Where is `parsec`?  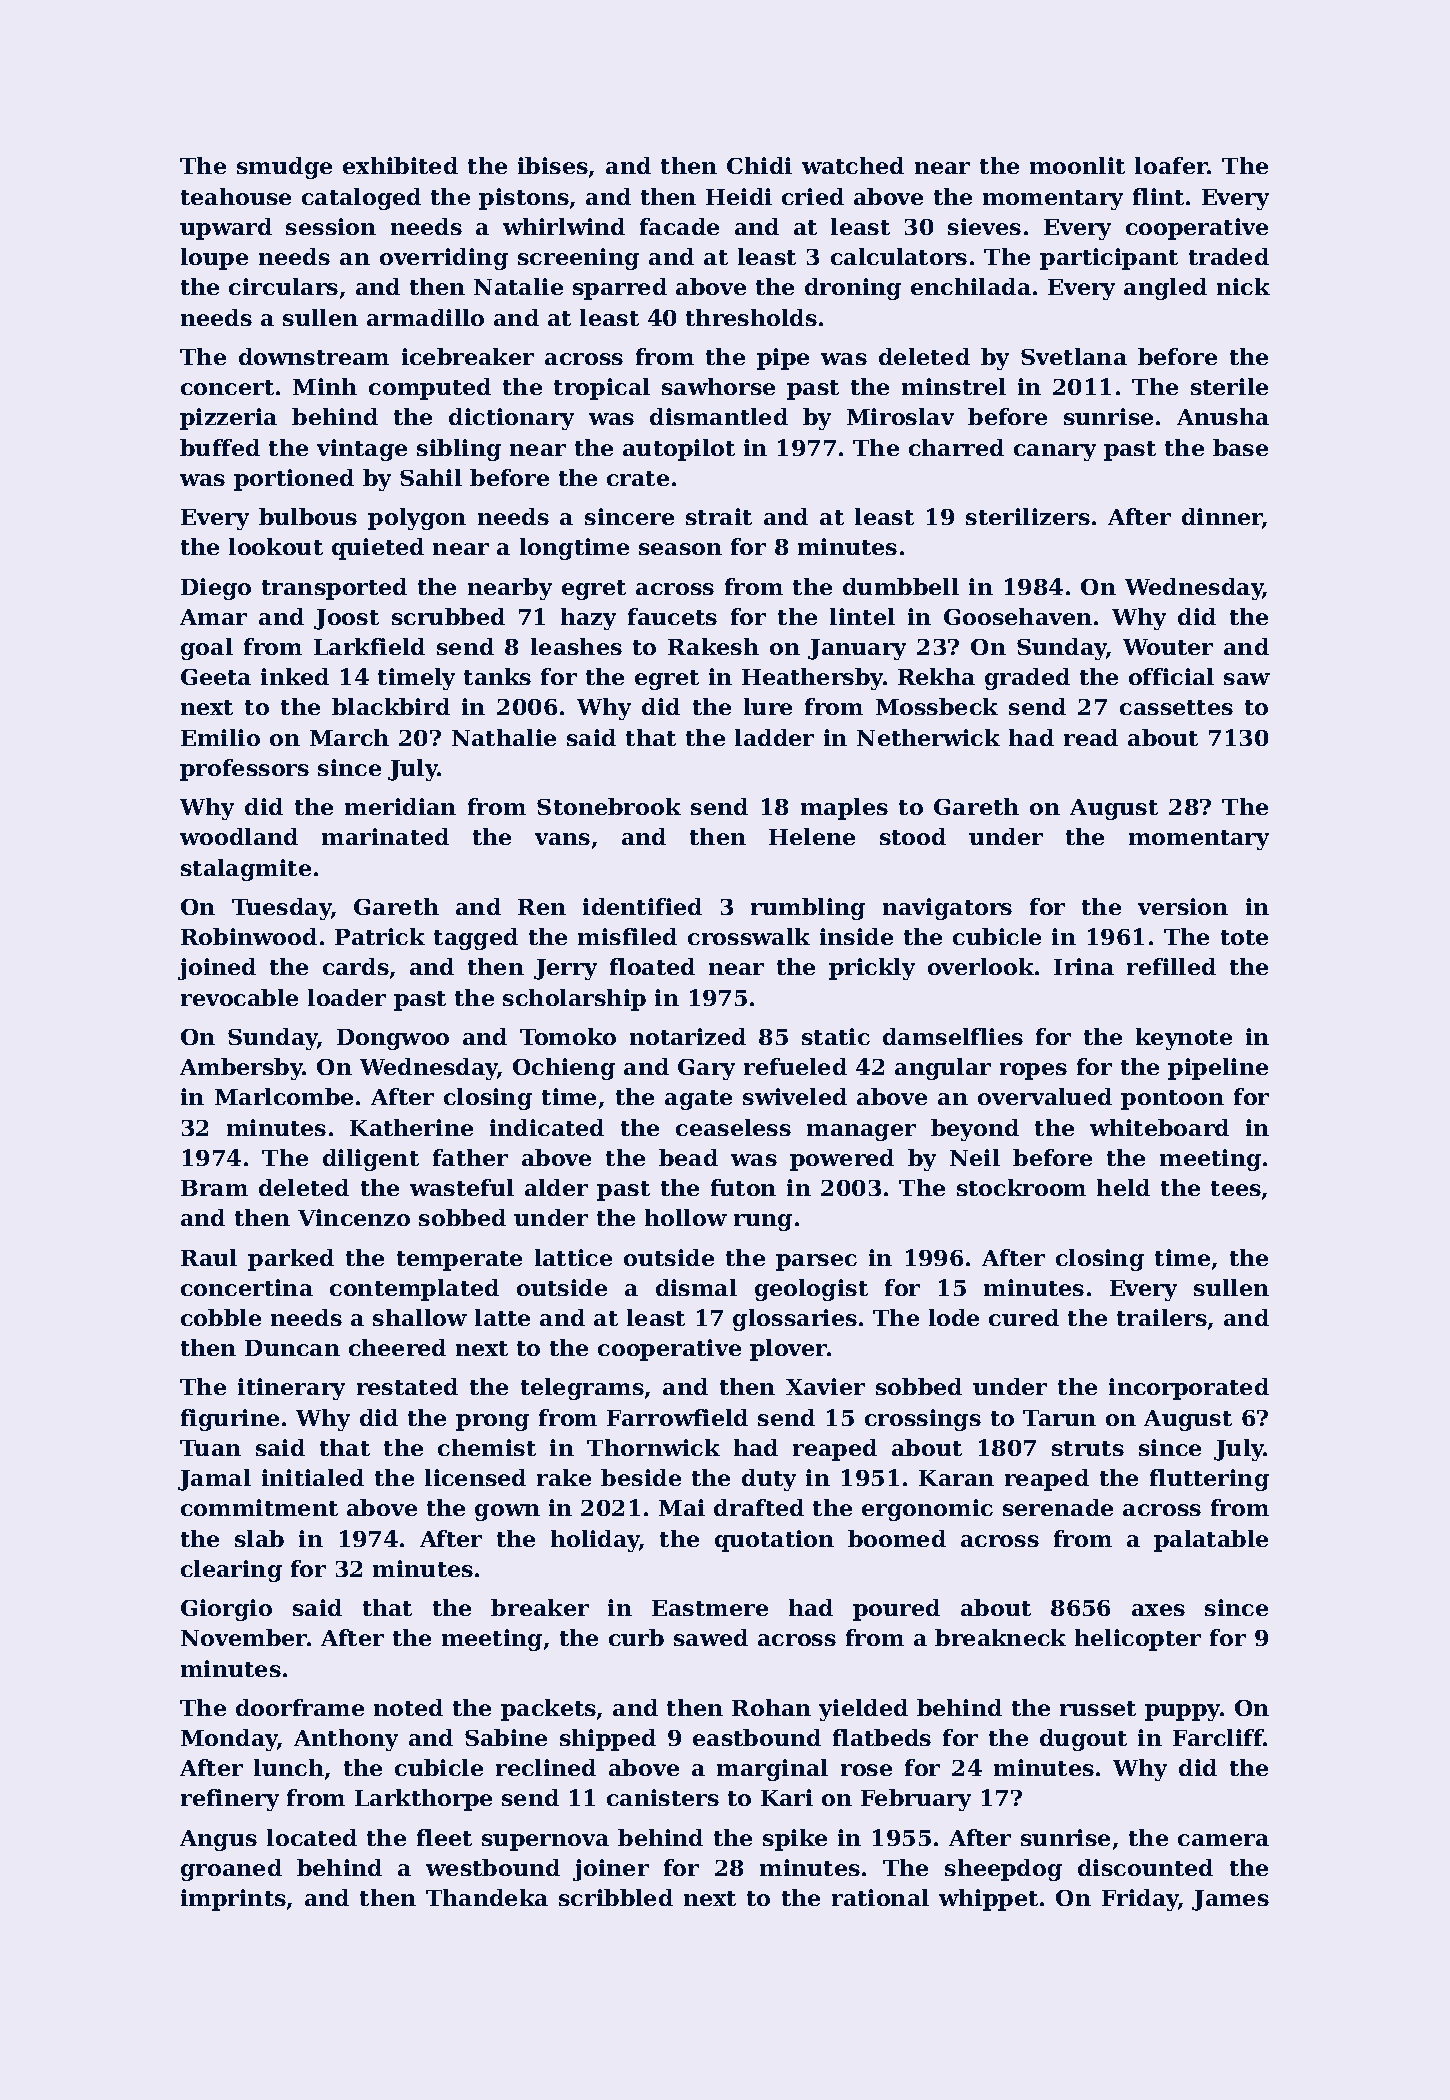
parsec is located at coordinates (816, 1262).
